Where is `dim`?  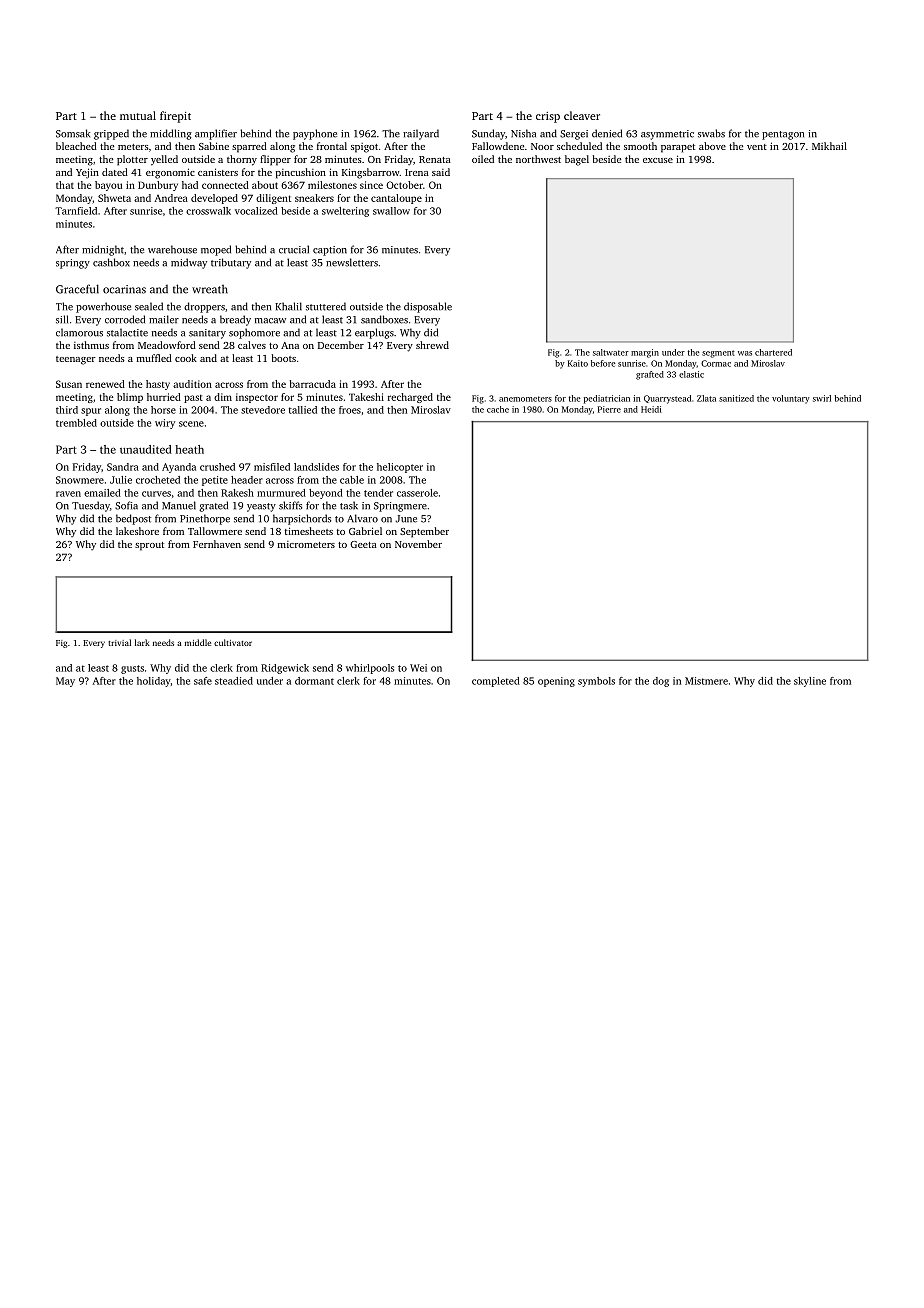
dim is located at coordinates (223, 397).
